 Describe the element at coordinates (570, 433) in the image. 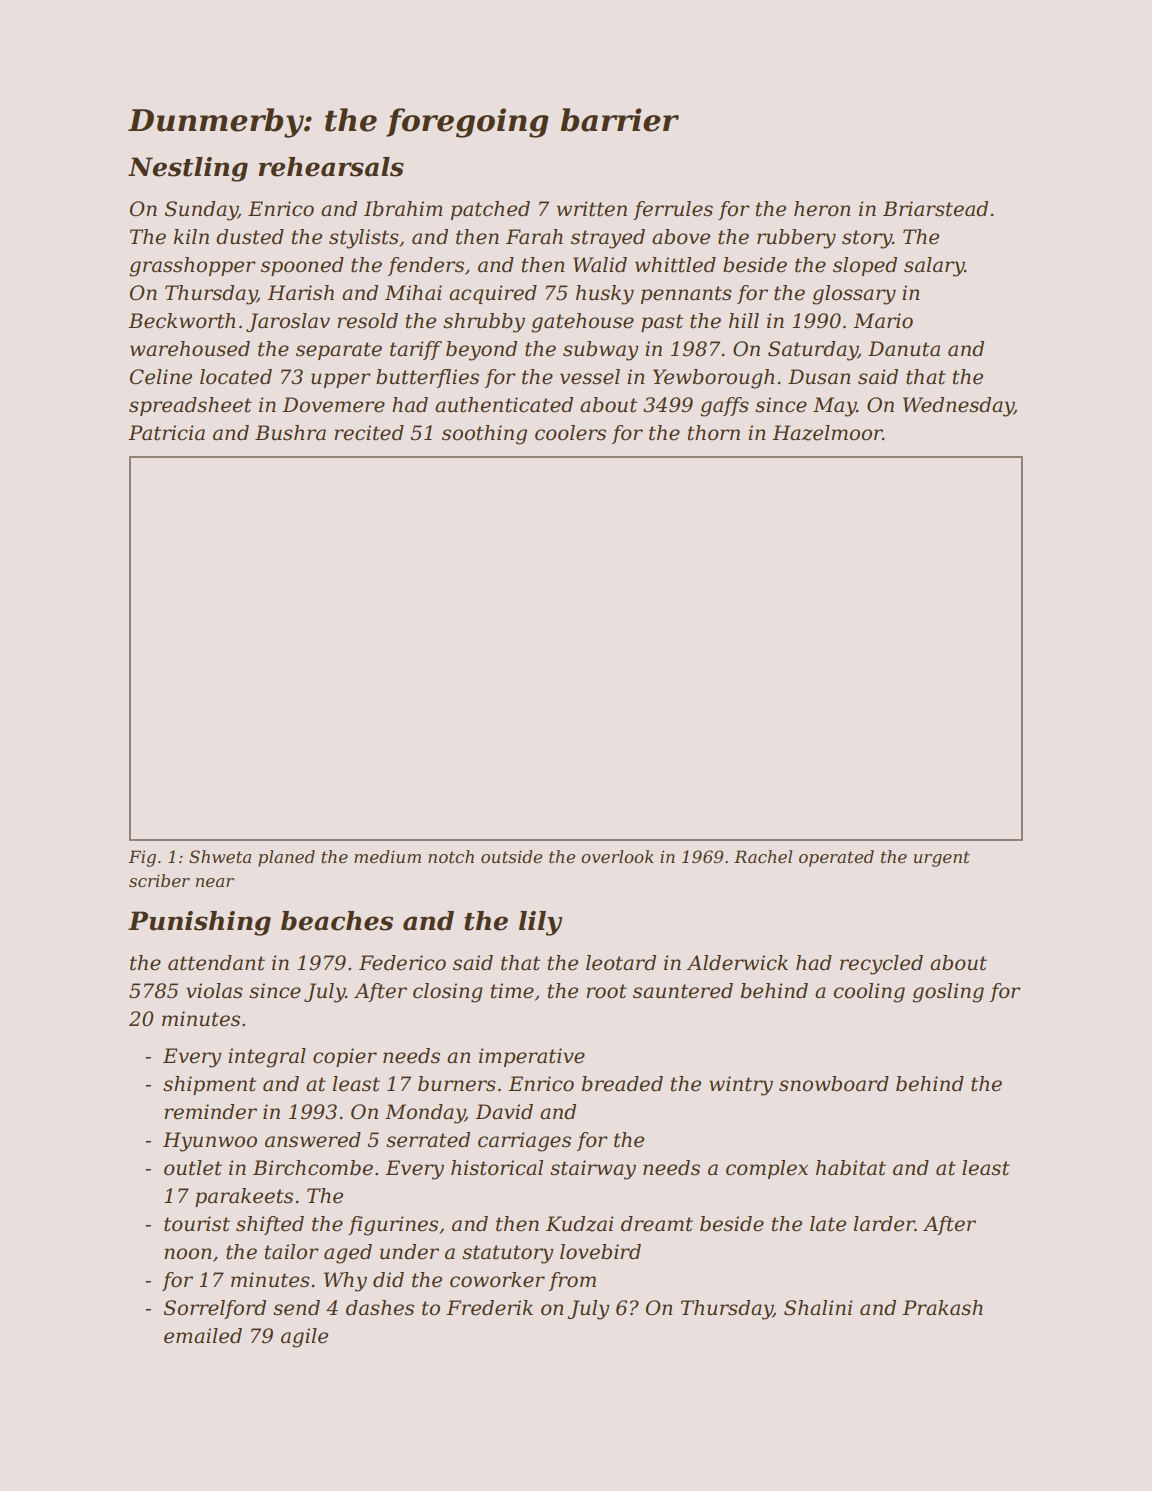

I see `coolers` at that location.
